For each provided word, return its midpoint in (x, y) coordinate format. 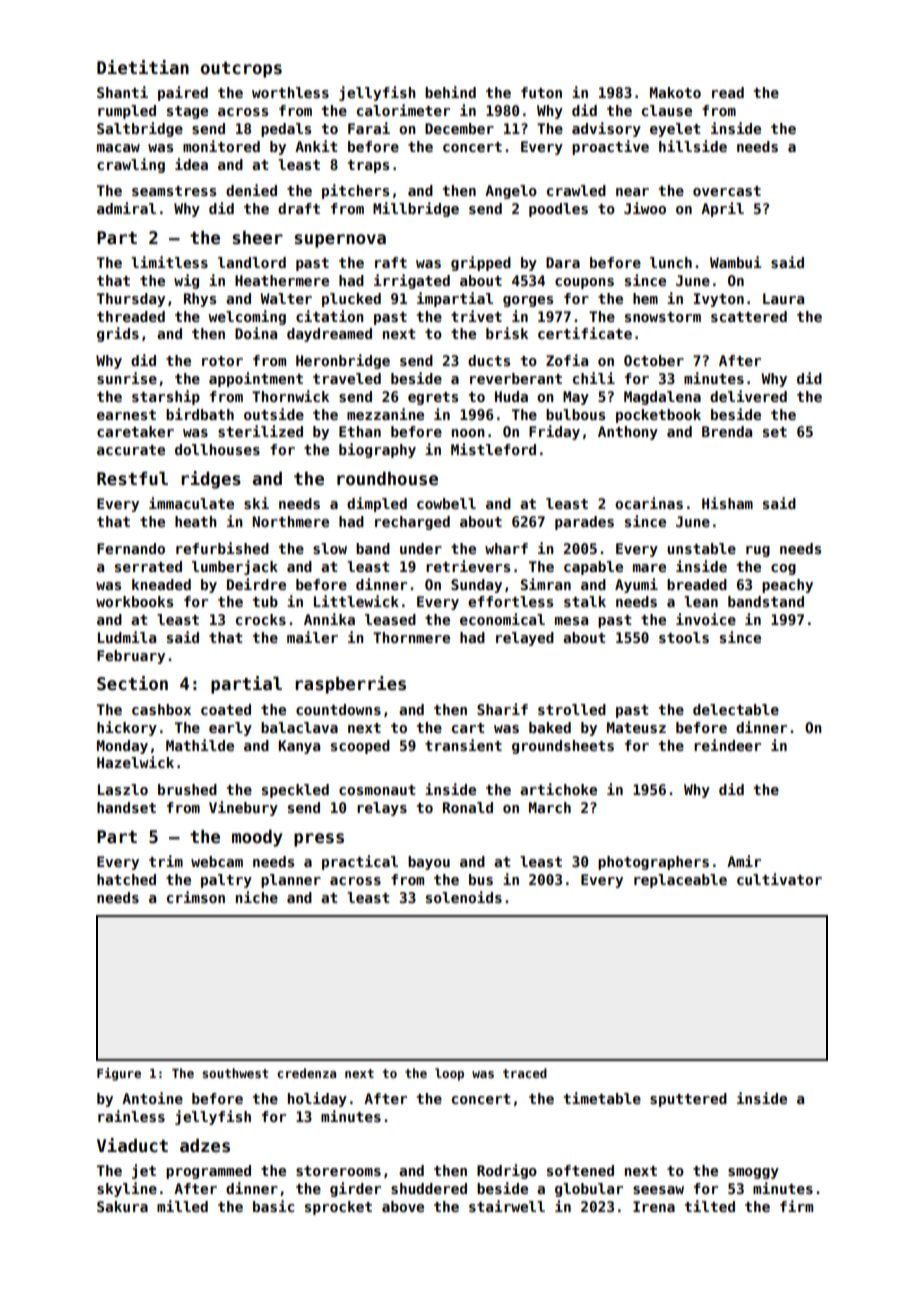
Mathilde (200, 745)
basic (273, 1206)
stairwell (507, 1206)
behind (450, 92)
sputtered (688, 1100)
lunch (671, 262)
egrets (433, 398)
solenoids (464, 897)
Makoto (675, 92)
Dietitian (143, 67)
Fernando (131, 548)
